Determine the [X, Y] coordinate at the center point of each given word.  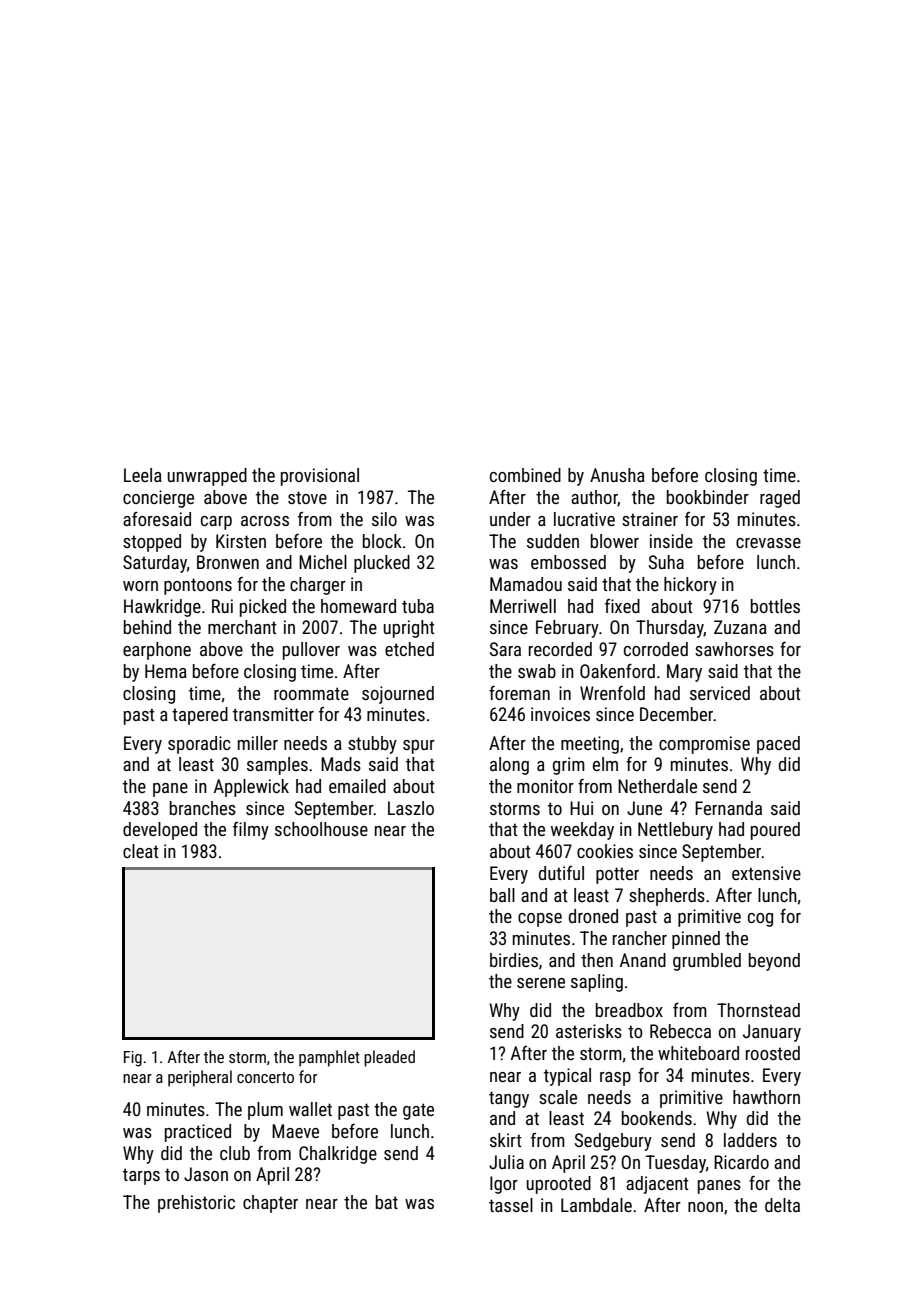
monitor [545, 786]
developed [160, 831]
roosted [773, 1053]
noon [705, 1207]
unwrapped [207, 477]
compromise [704, 745]
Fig [133, 1059]
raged [780, 499]
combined [525, 475]
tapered [200, 716]
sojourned [398, 695]
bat [387, 1202]
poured [775, 831]
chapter [270, 1204]
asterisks [589, 1031]
